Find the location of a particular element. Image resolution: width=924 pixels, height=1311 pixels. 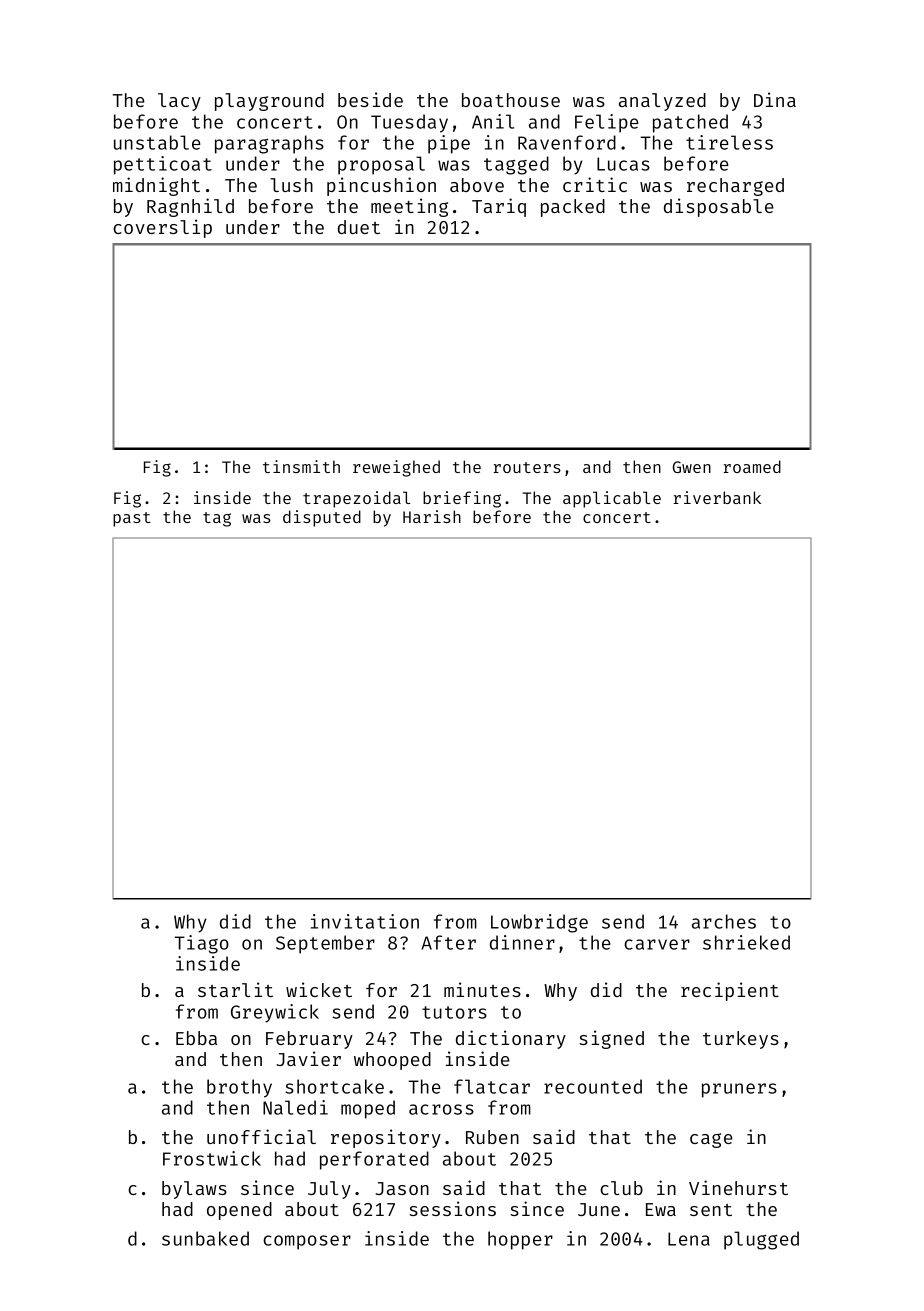

dictionary is located at coordinates (511, 1039).
